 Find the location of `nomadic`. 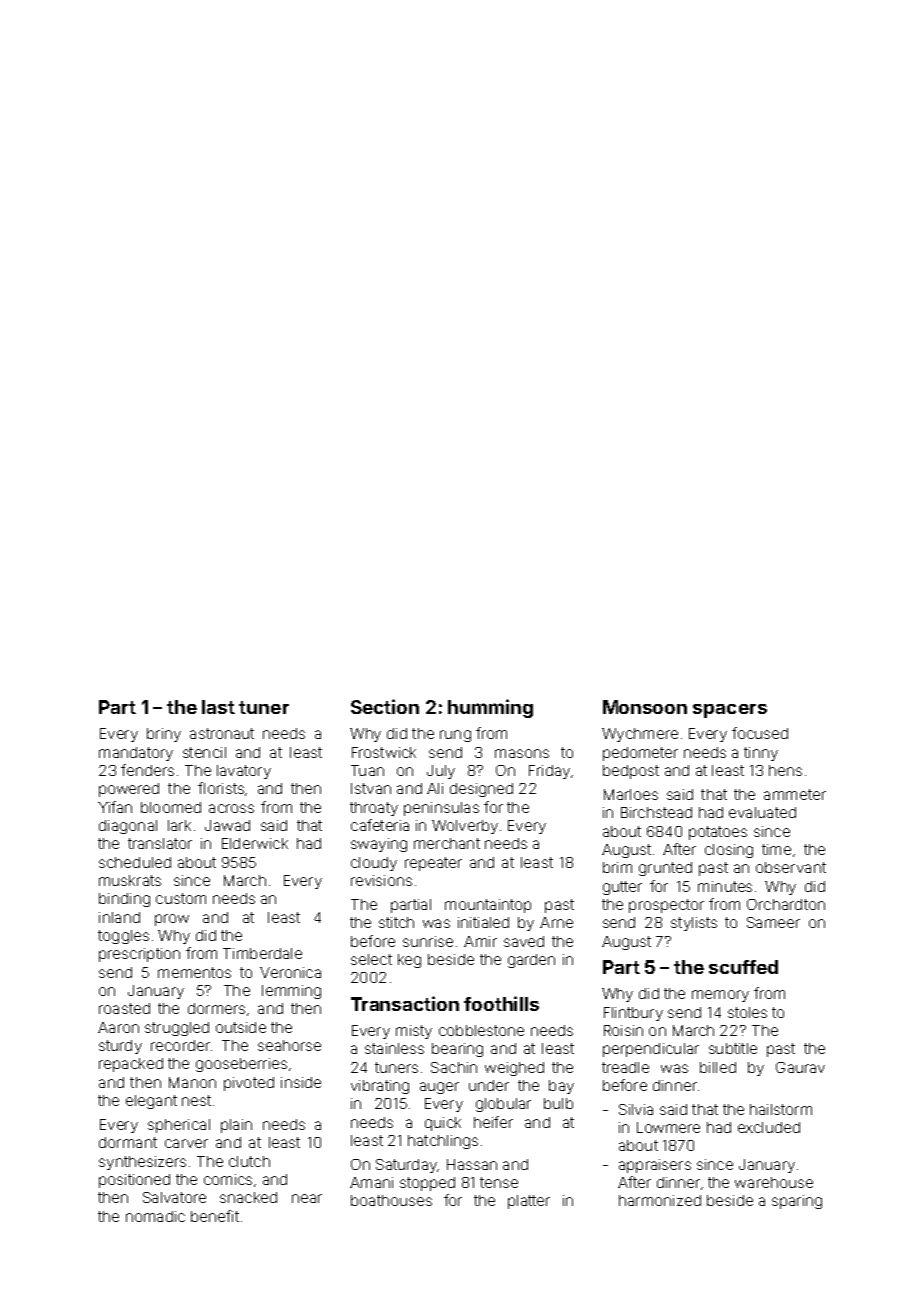

nomadic is located at coordinates (155, 1216).
